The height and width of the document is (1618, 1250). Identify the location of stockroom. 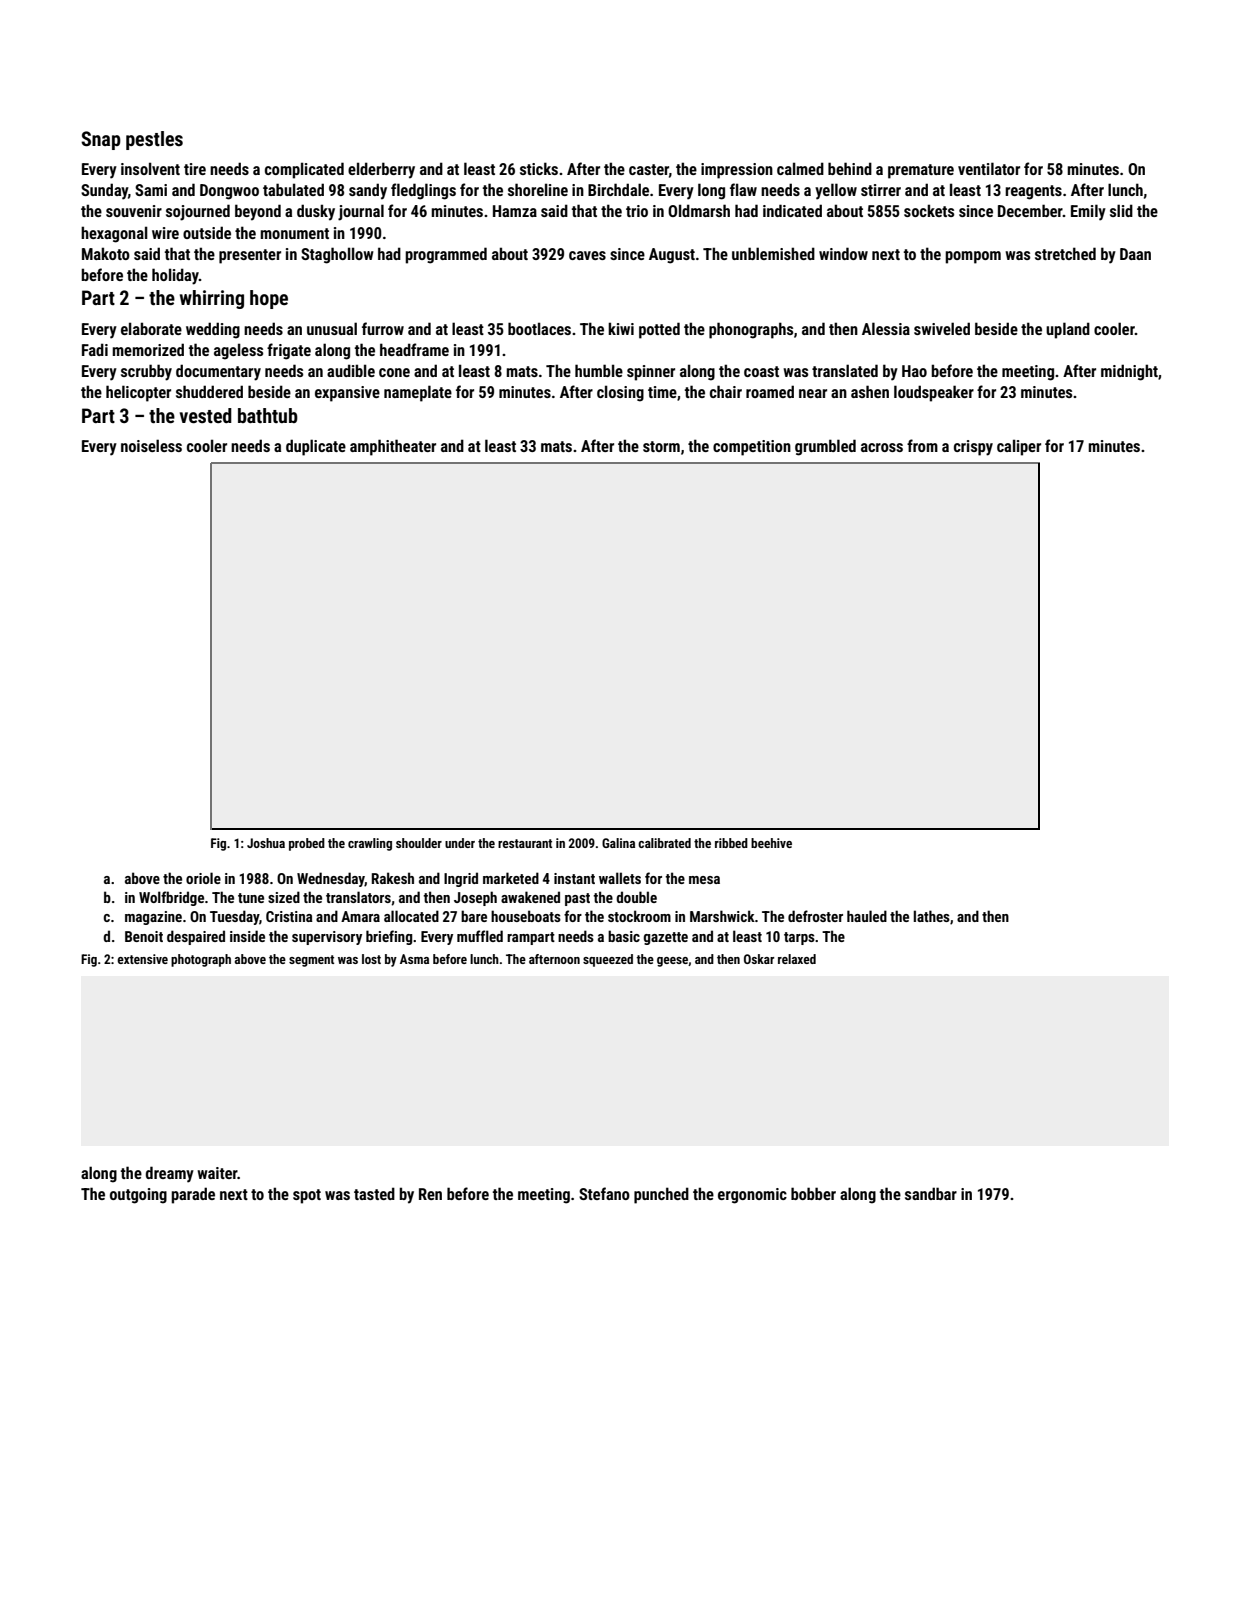
(639, 916).
